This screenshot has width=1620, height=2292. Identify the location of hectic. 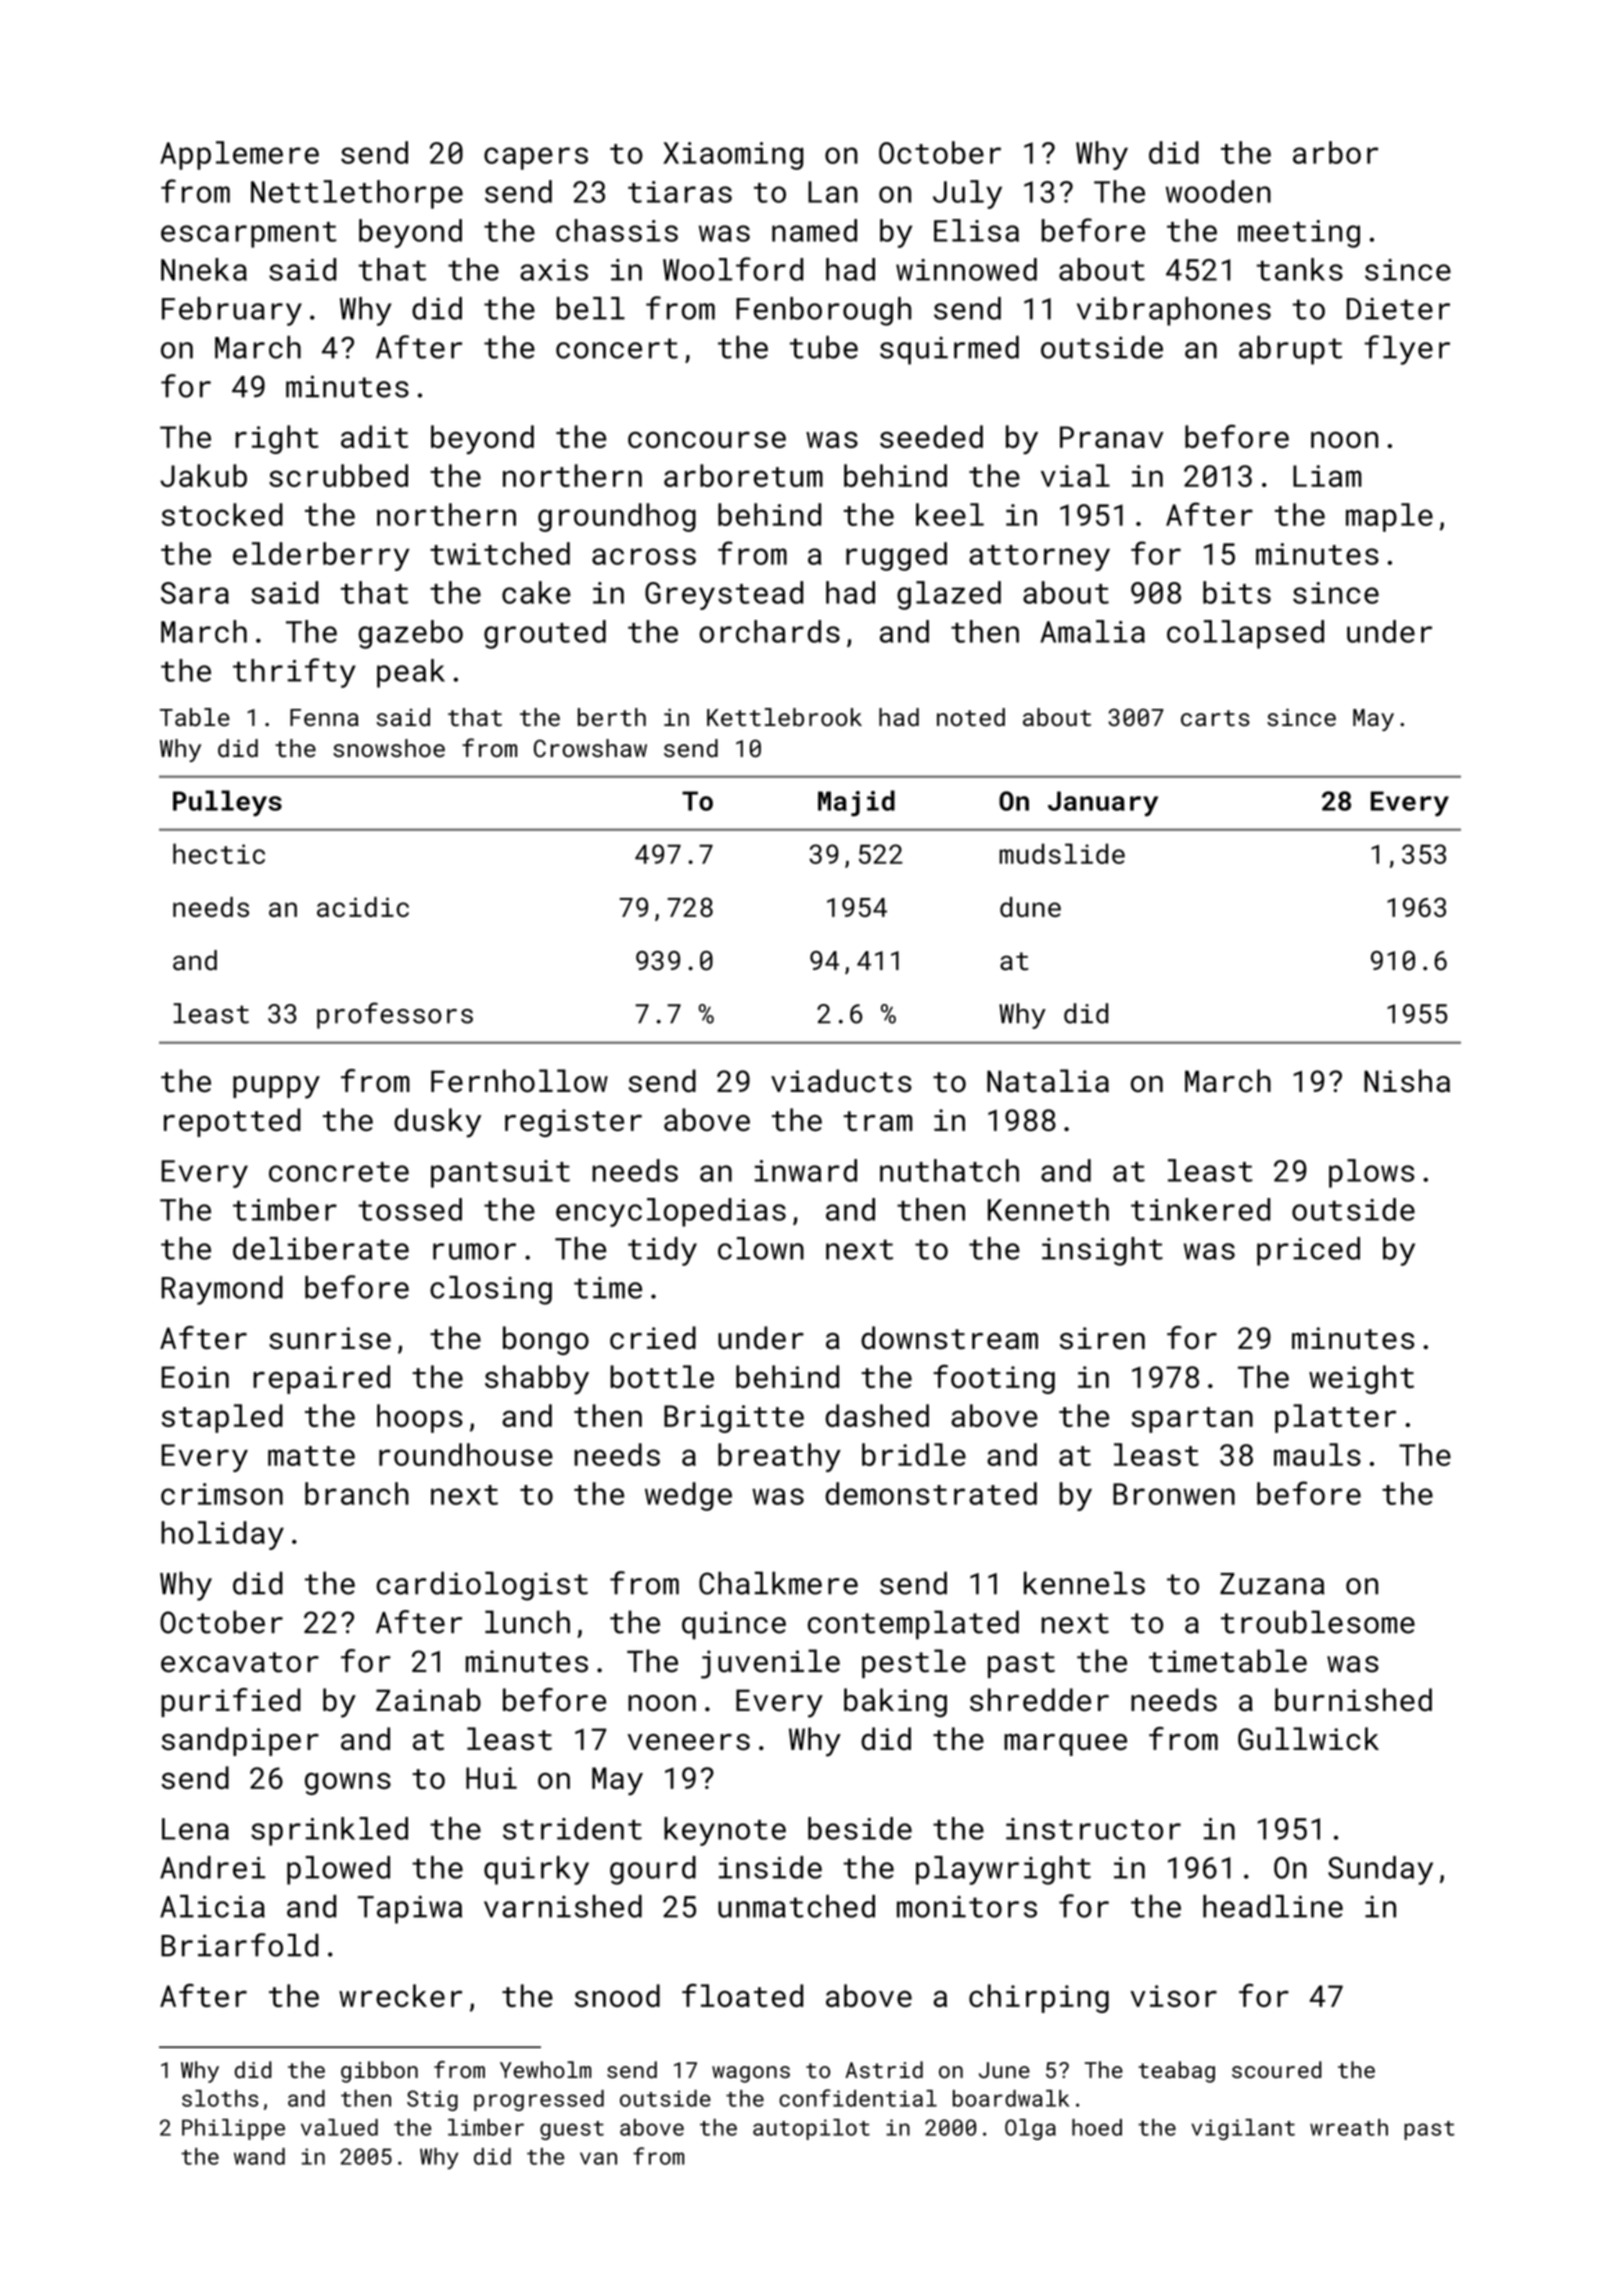
(219, 853).
